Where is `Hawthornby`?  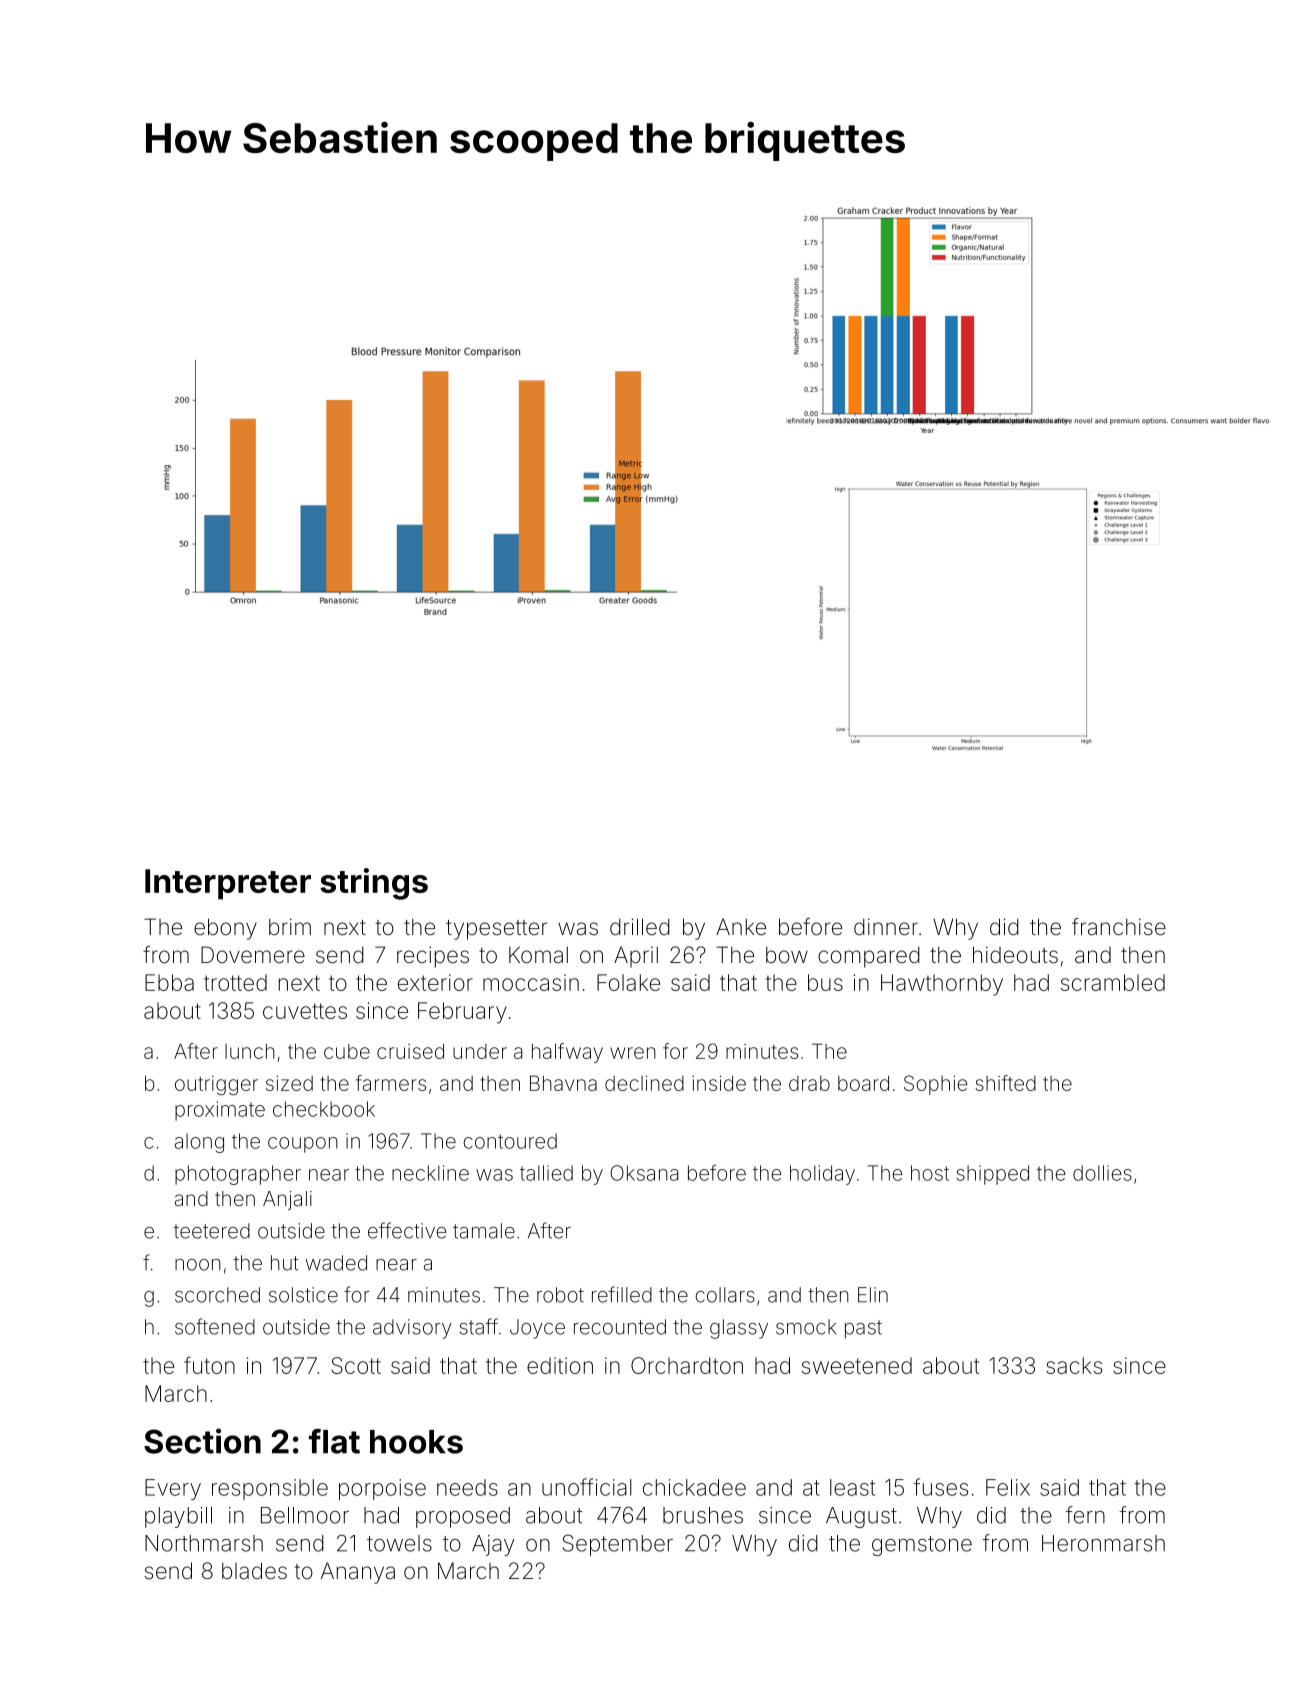
Hawthornby is located at coordinates (942, 985).
